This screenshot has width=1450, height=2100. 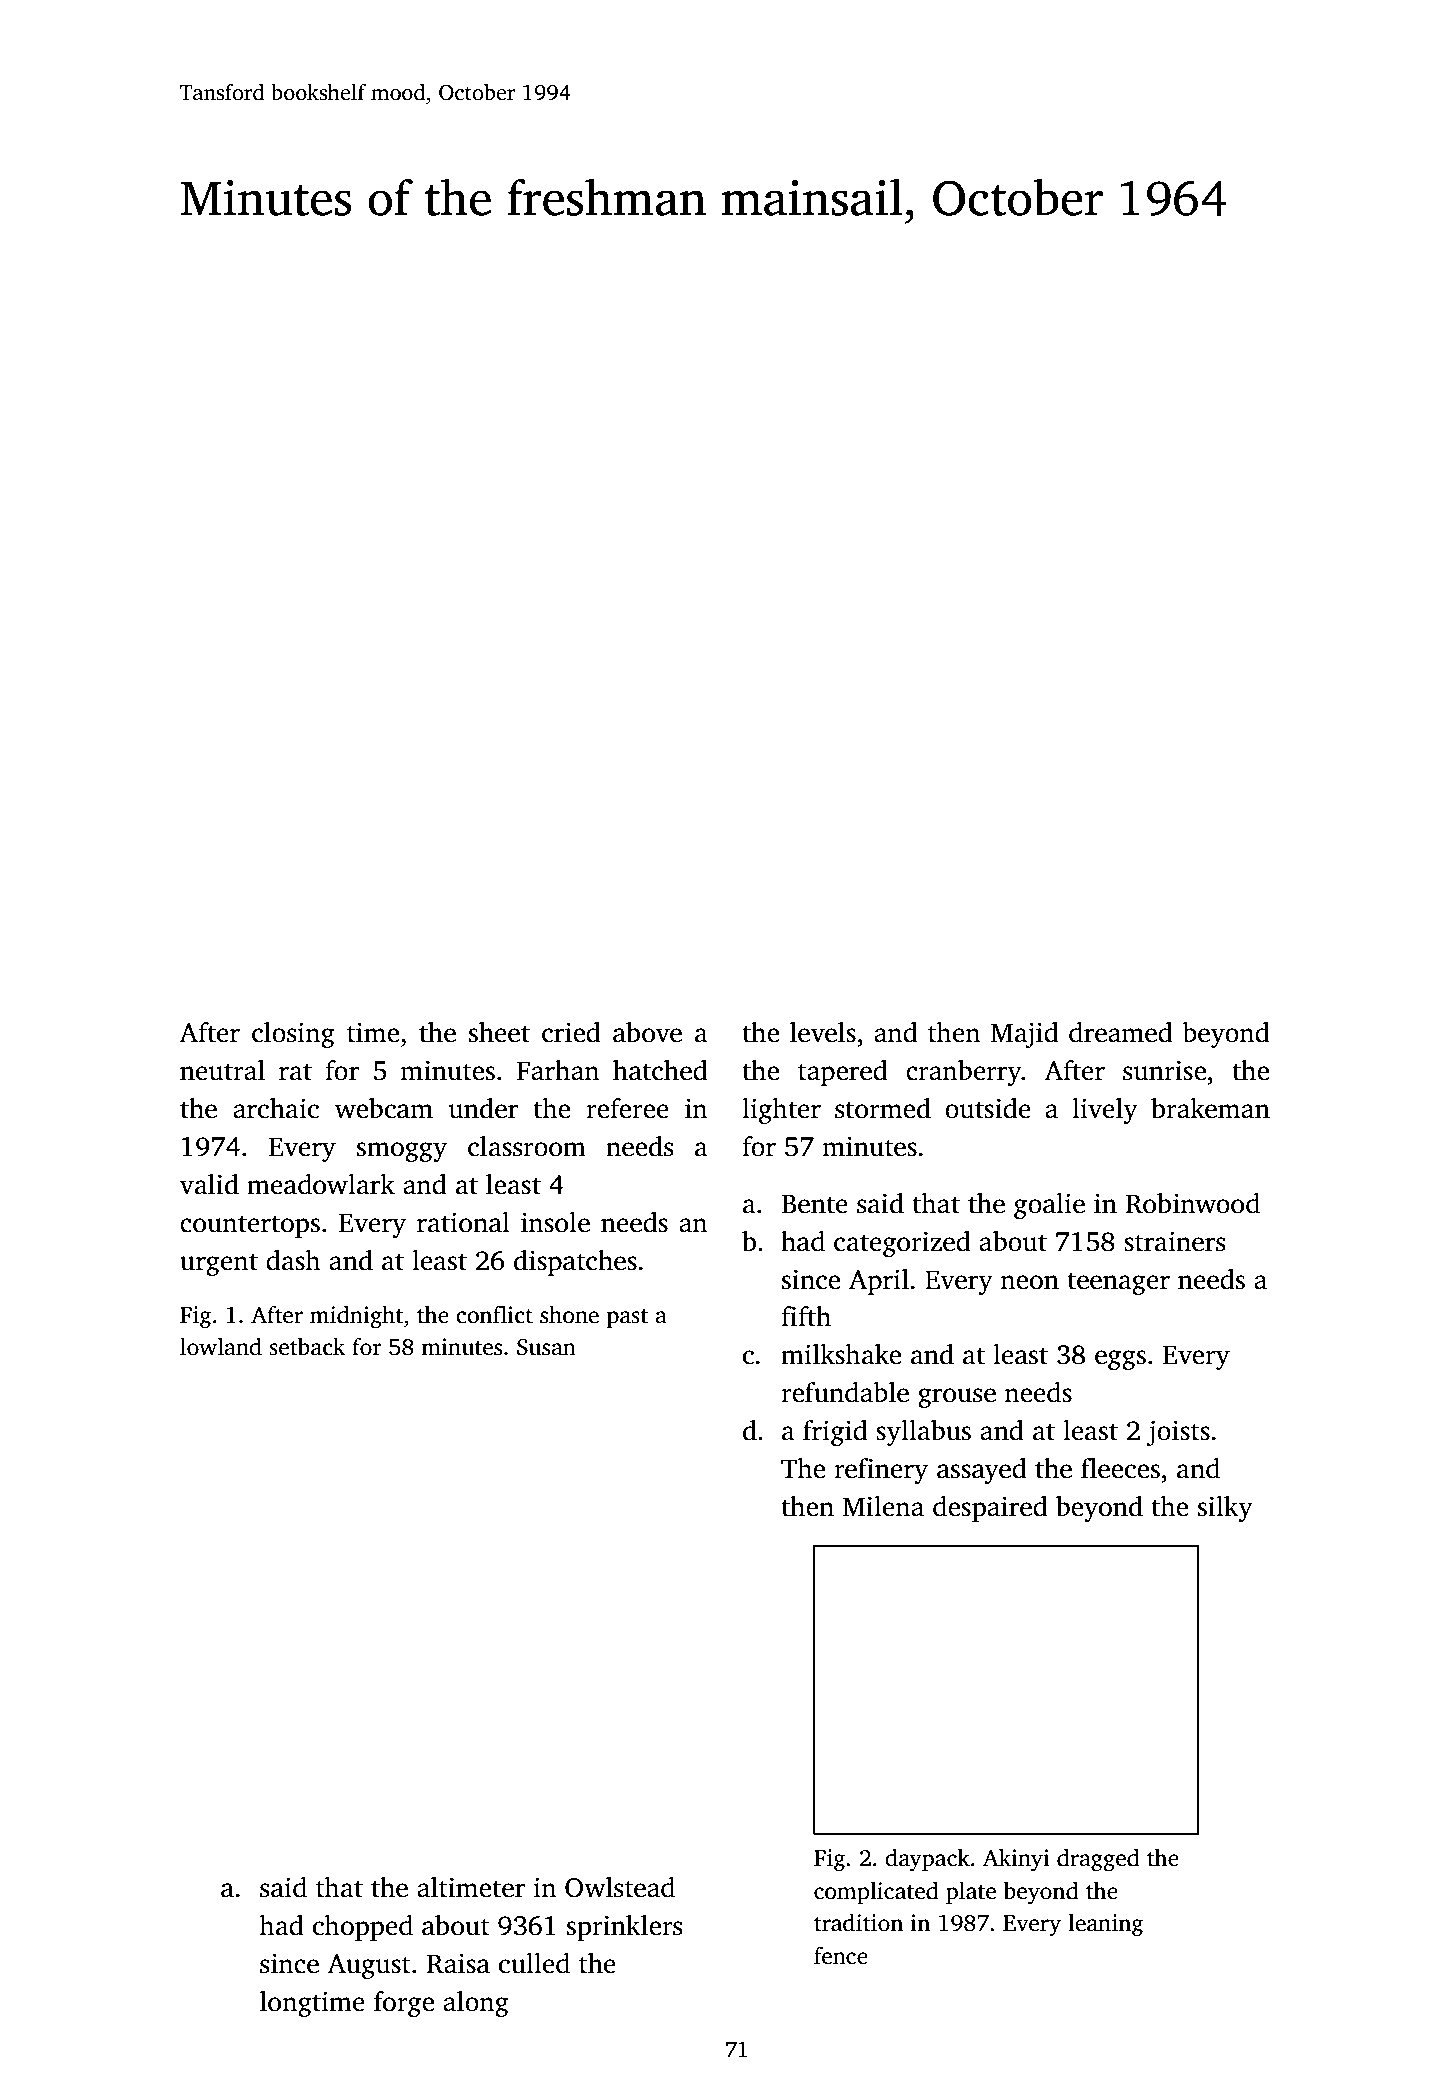 What do you see at coordinates (1016, 1859) in the screenshot?
I see `Akinyi` at bounding box center [1016, 1859].
